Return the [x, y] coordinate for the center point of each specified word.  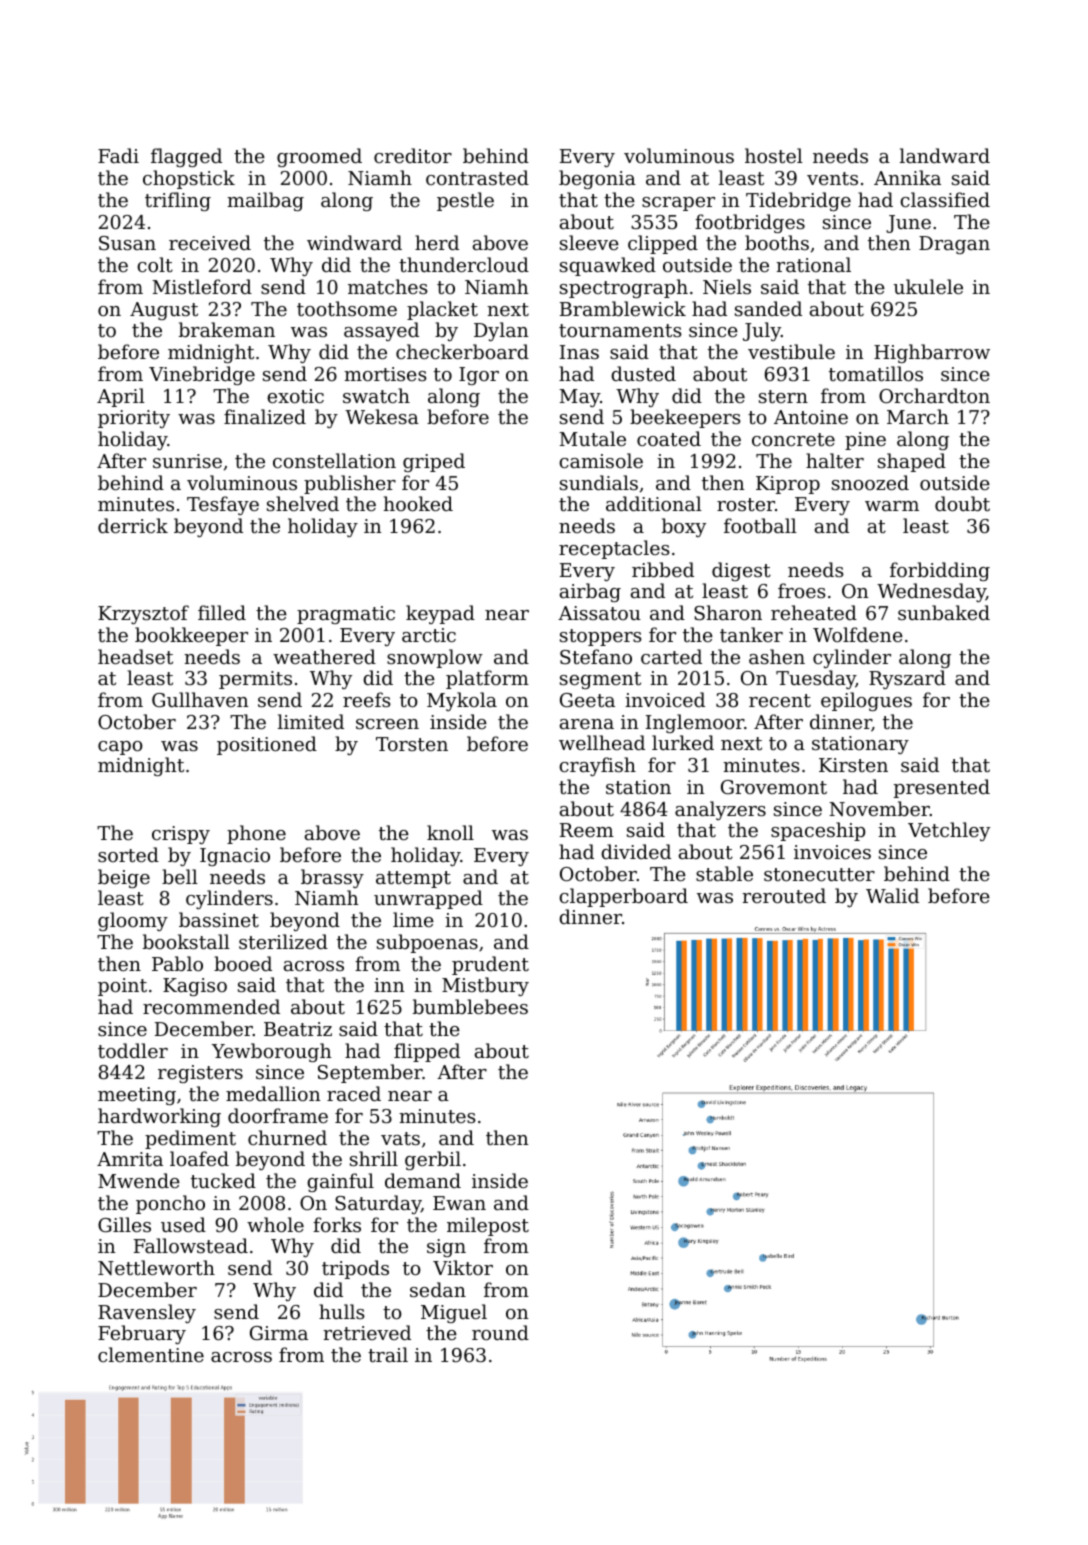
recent [780, 700]
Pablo [177, 963]
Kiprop [788, 485]
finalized [265, 416]
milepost [488, 1226]
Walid [892, 895]
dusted [643, 373]
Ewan [459, 1203]
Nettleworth [156, 1267]
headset [135, 656]
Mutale [592, 438]
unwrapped [428, 899]
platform [487, 679]
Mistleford [202, 286]
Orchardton [934, 395]
